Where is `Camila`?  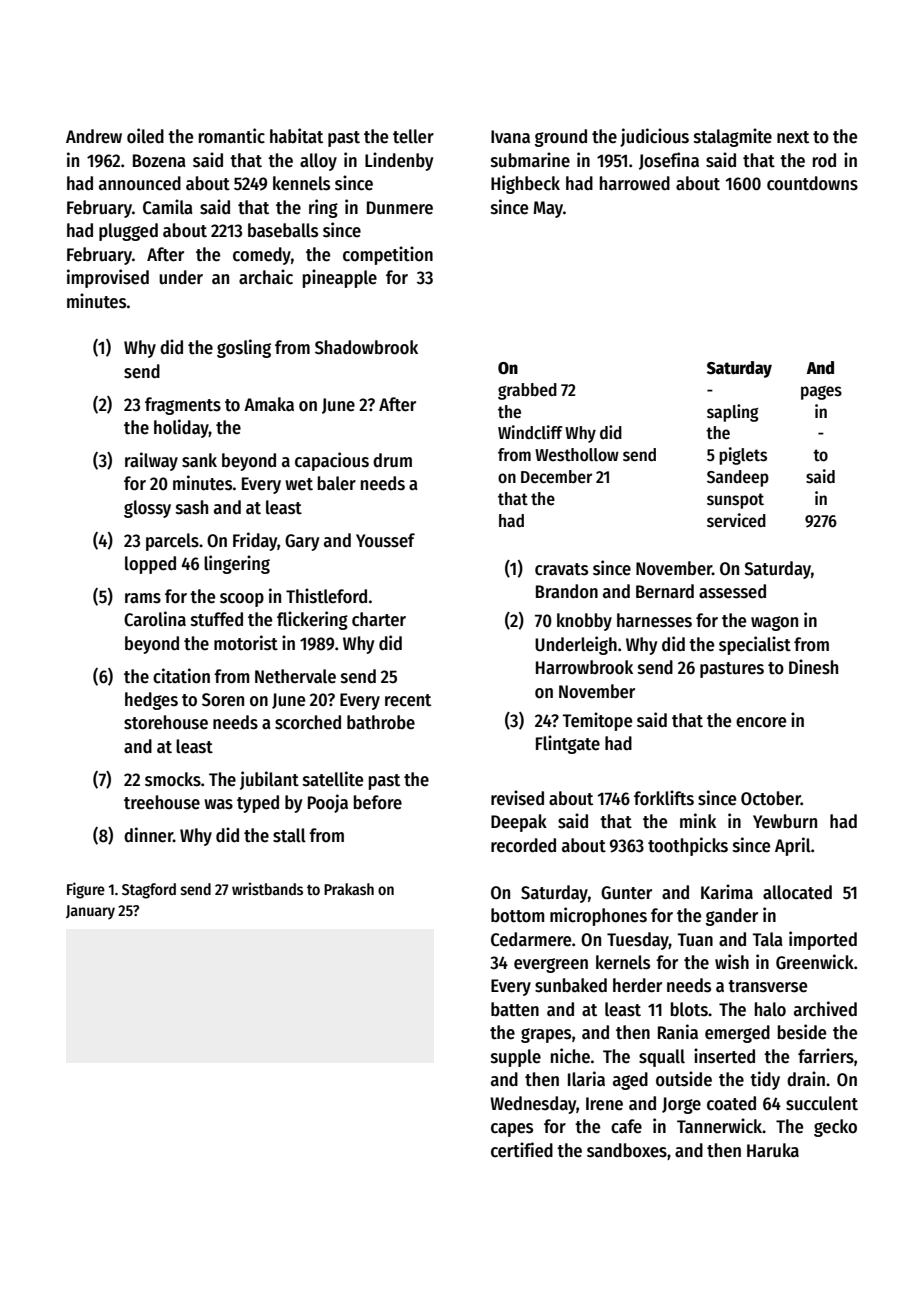
Camila is located at coordinates (167, 207).
